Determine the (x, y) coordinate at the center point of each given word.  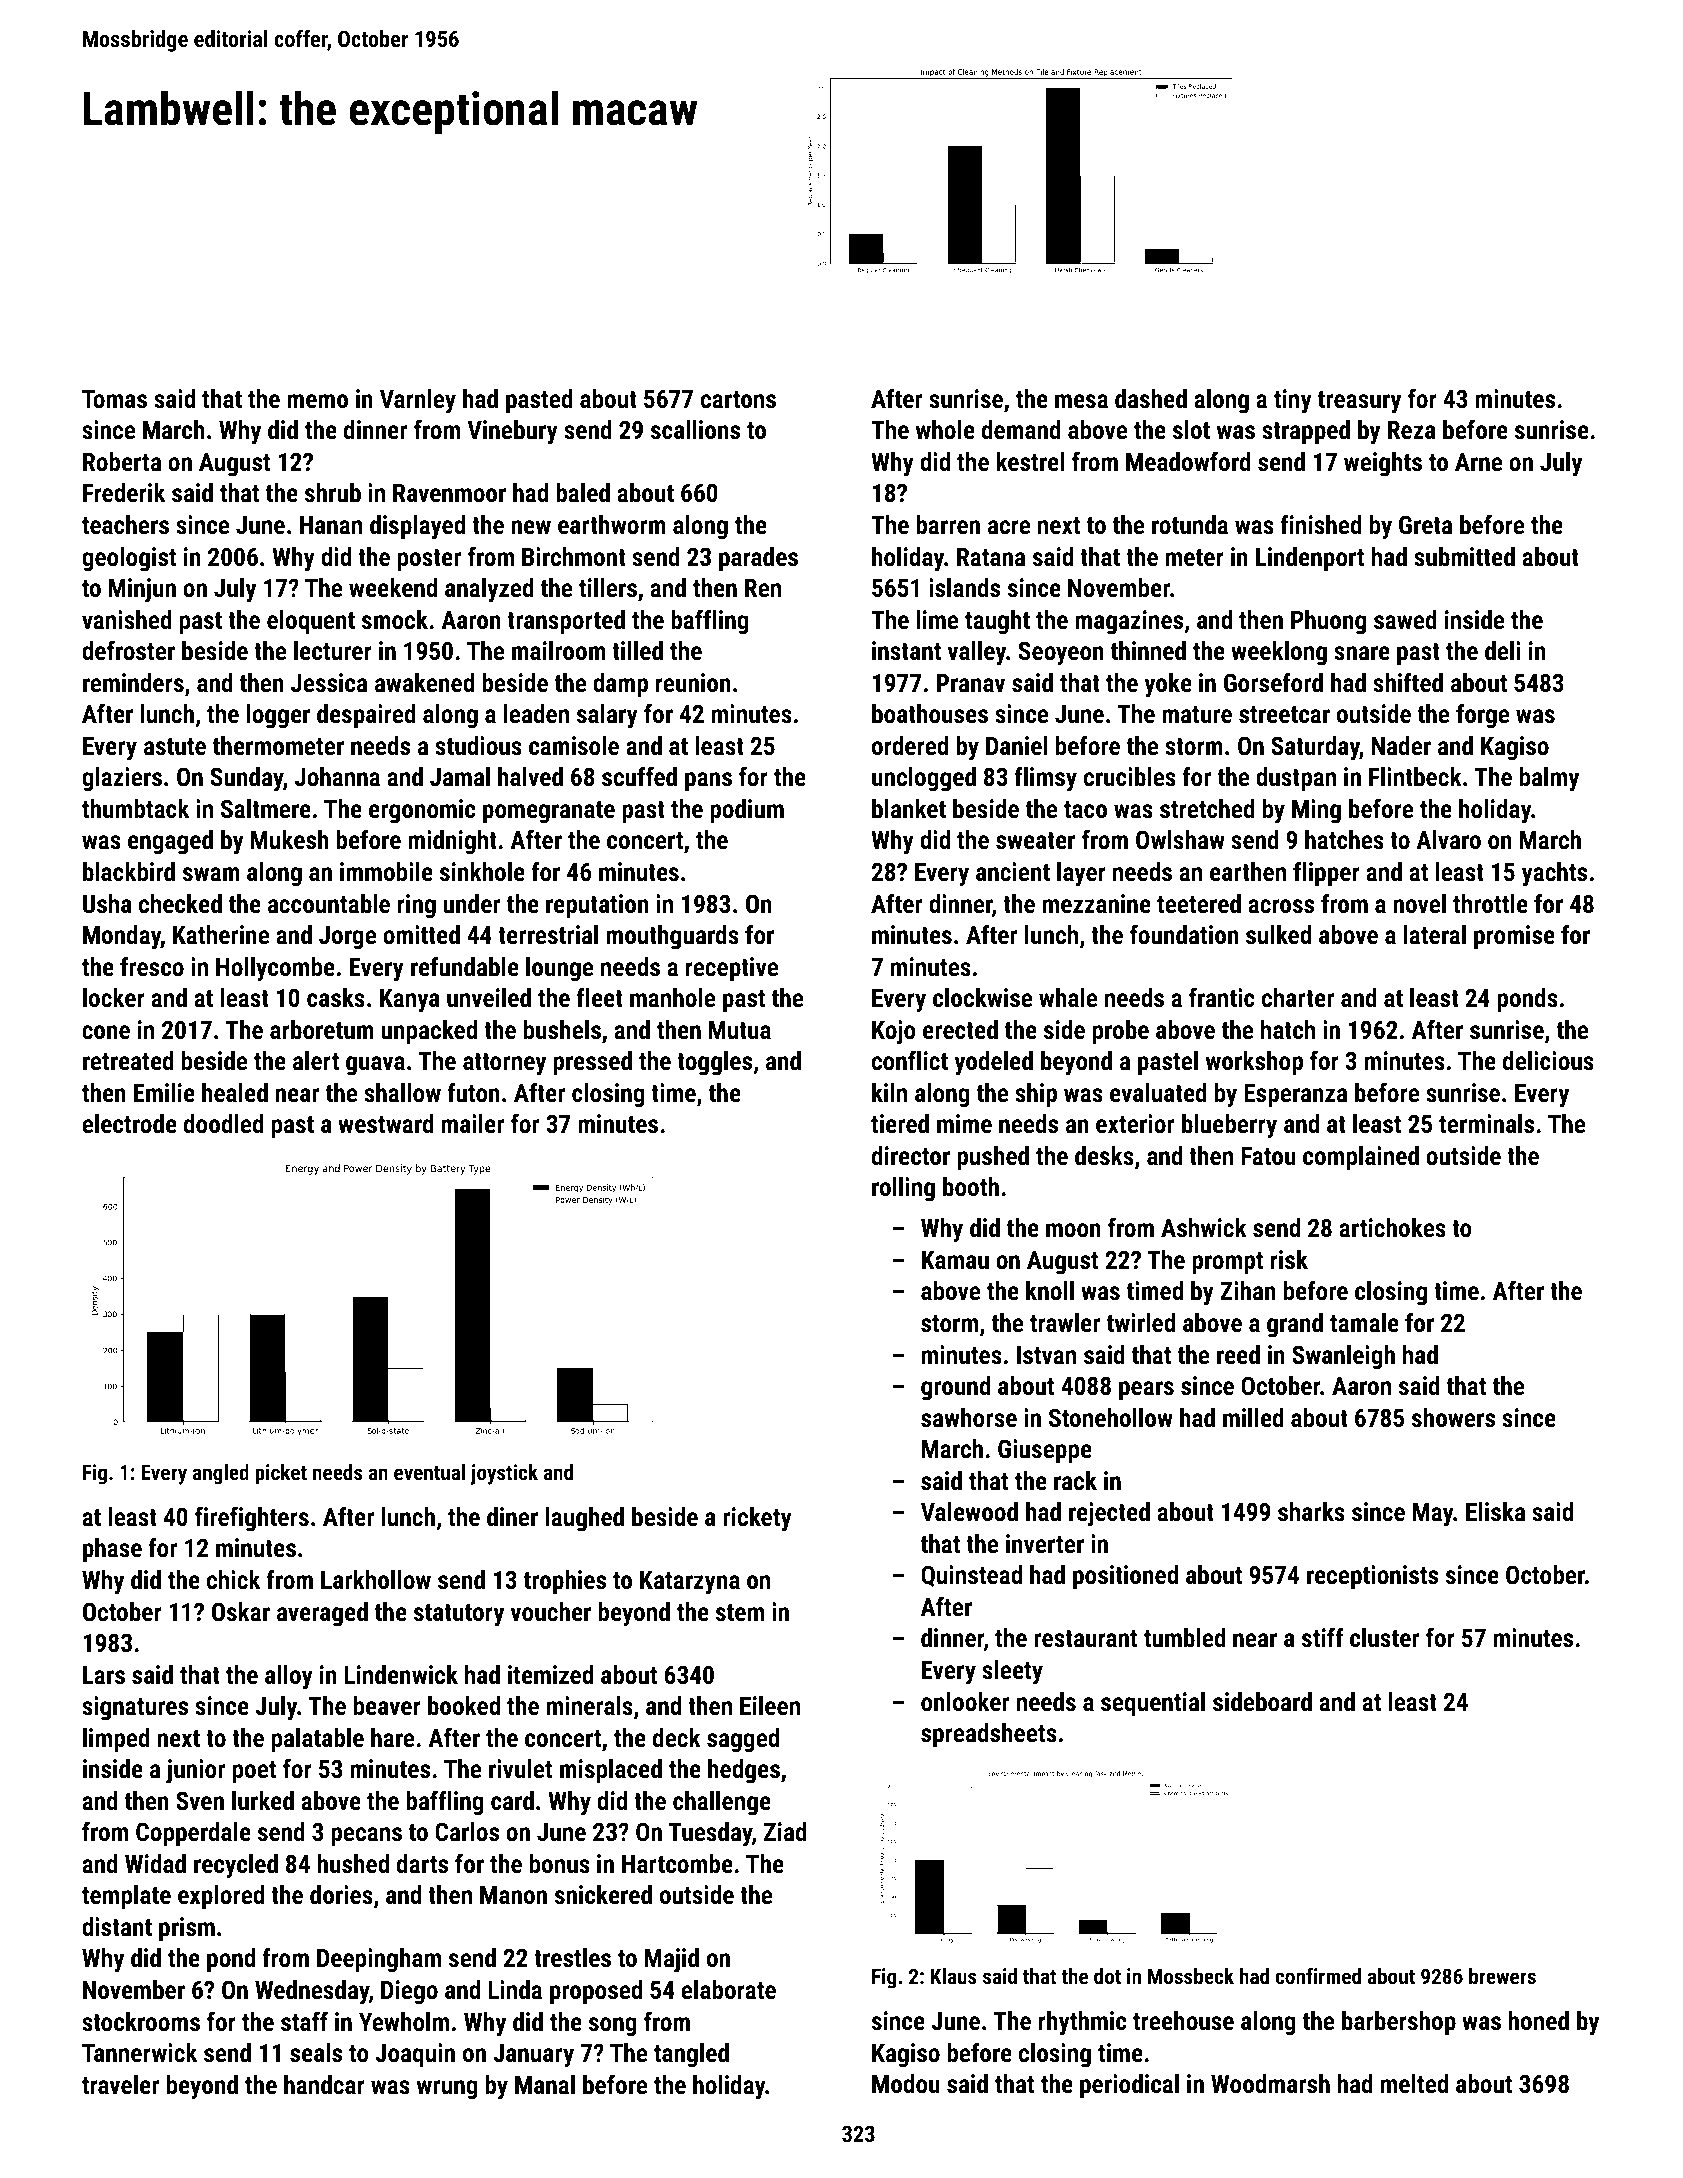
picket (281, 1474)
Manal (545, 2084)
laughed (584, 1519)
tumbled (1185, 1637)
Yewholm (404, 2021)
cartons (738, 399)
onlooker (965, 1701)
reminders (133, 682)
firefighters (252, 1519)
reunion (693, 682)
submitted (1464, 556)
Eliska (1495, 1511)
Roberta (122, 461)
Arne (1478, 462)
